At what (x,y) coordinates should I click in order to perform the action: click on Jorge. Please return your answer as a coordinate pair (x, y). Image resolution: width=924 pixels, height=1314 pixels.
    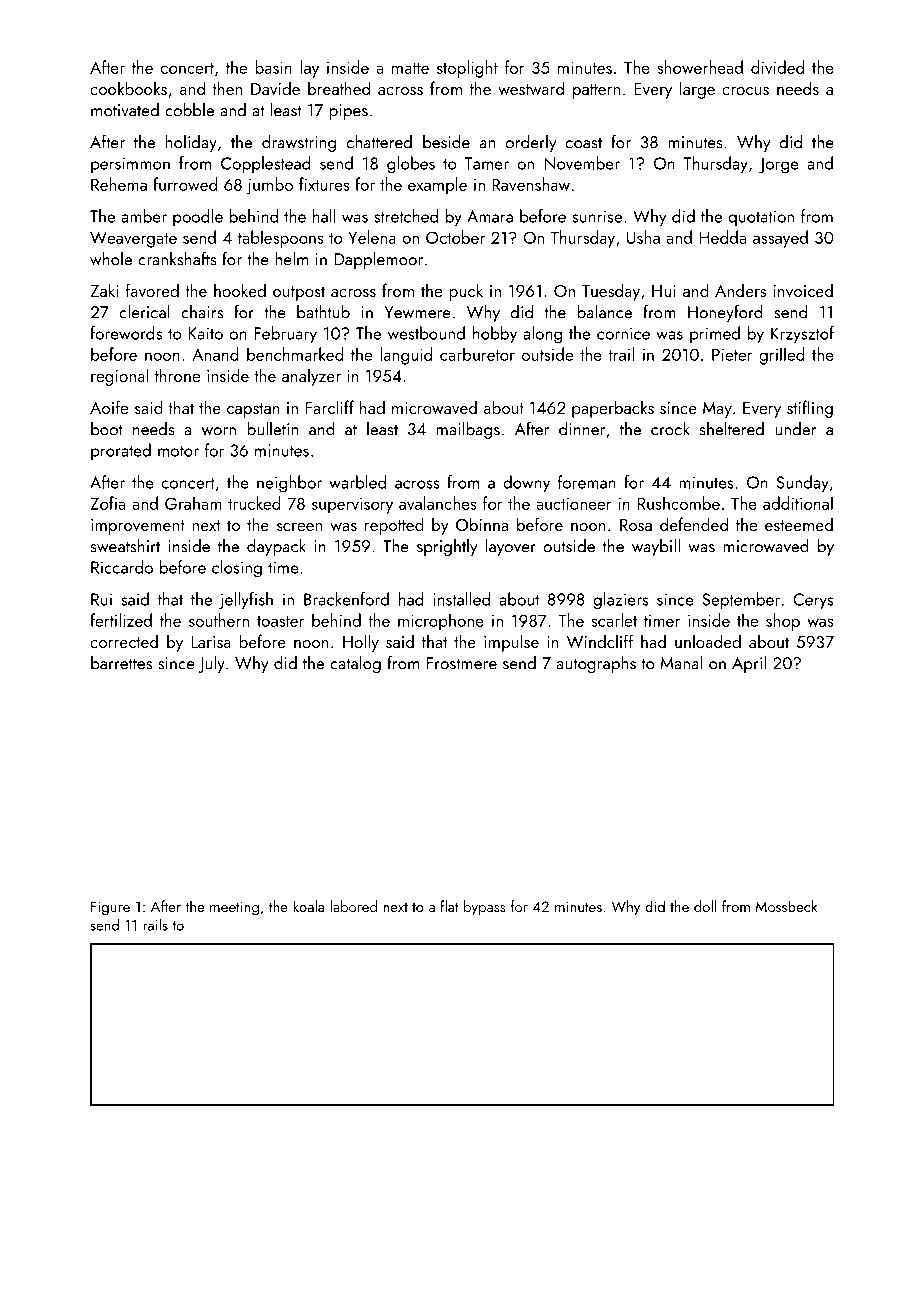
    Looking at the image, I should click on (779, 165).
